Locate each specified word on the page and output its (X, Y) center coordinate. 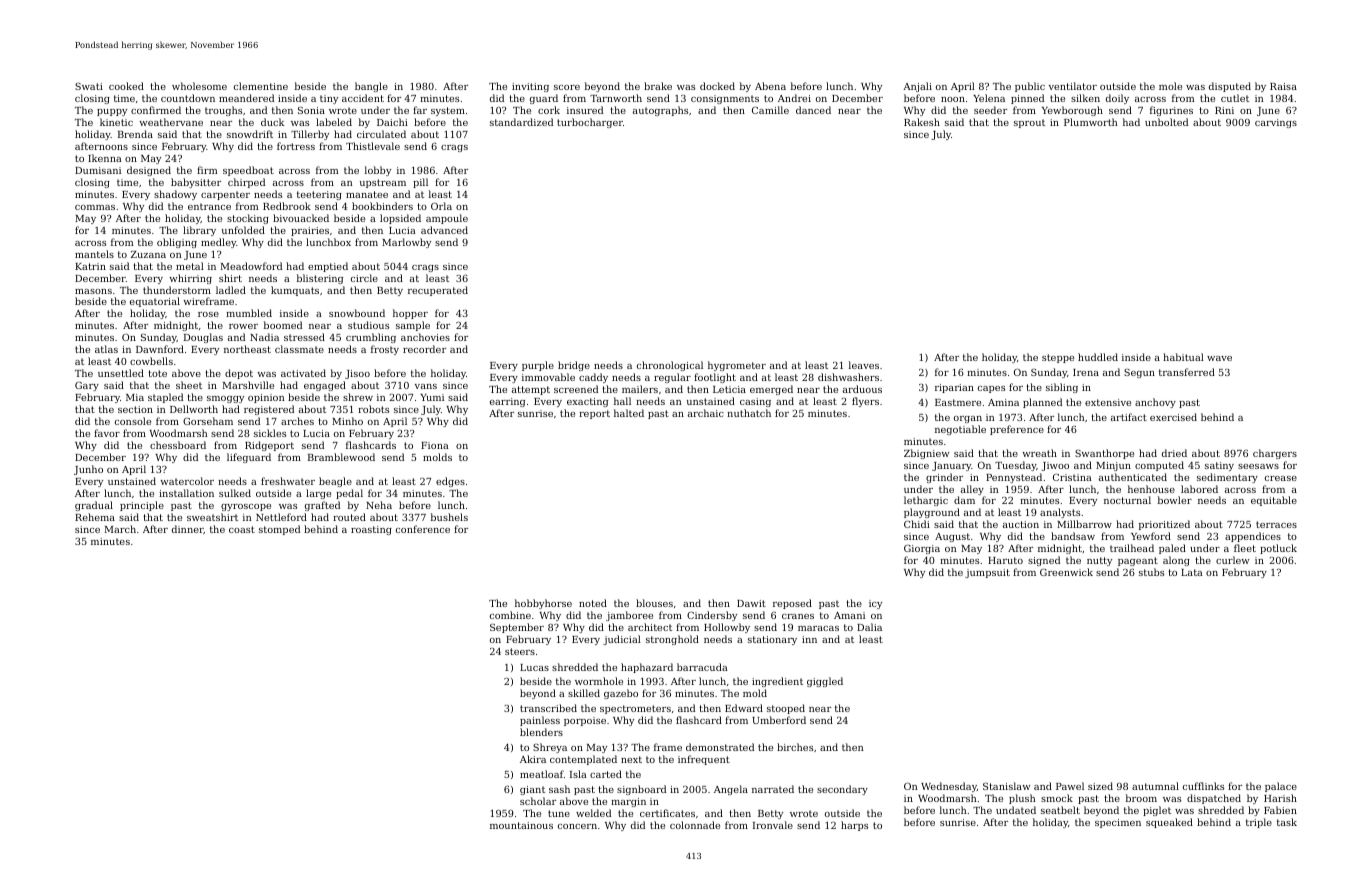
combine (510, 615)
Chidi (917, 524)
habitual (1183, 357)
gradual (94, 506)
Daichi (392, 122)
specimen (1118, 823)
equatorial (155, 302)
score (567, 87)
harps (854, 826)
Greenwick (1066, 572)
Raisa (1283, 86)
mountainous (521, 825)
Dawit (751, 603)
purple (538, 366)
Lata (1192, 572)
